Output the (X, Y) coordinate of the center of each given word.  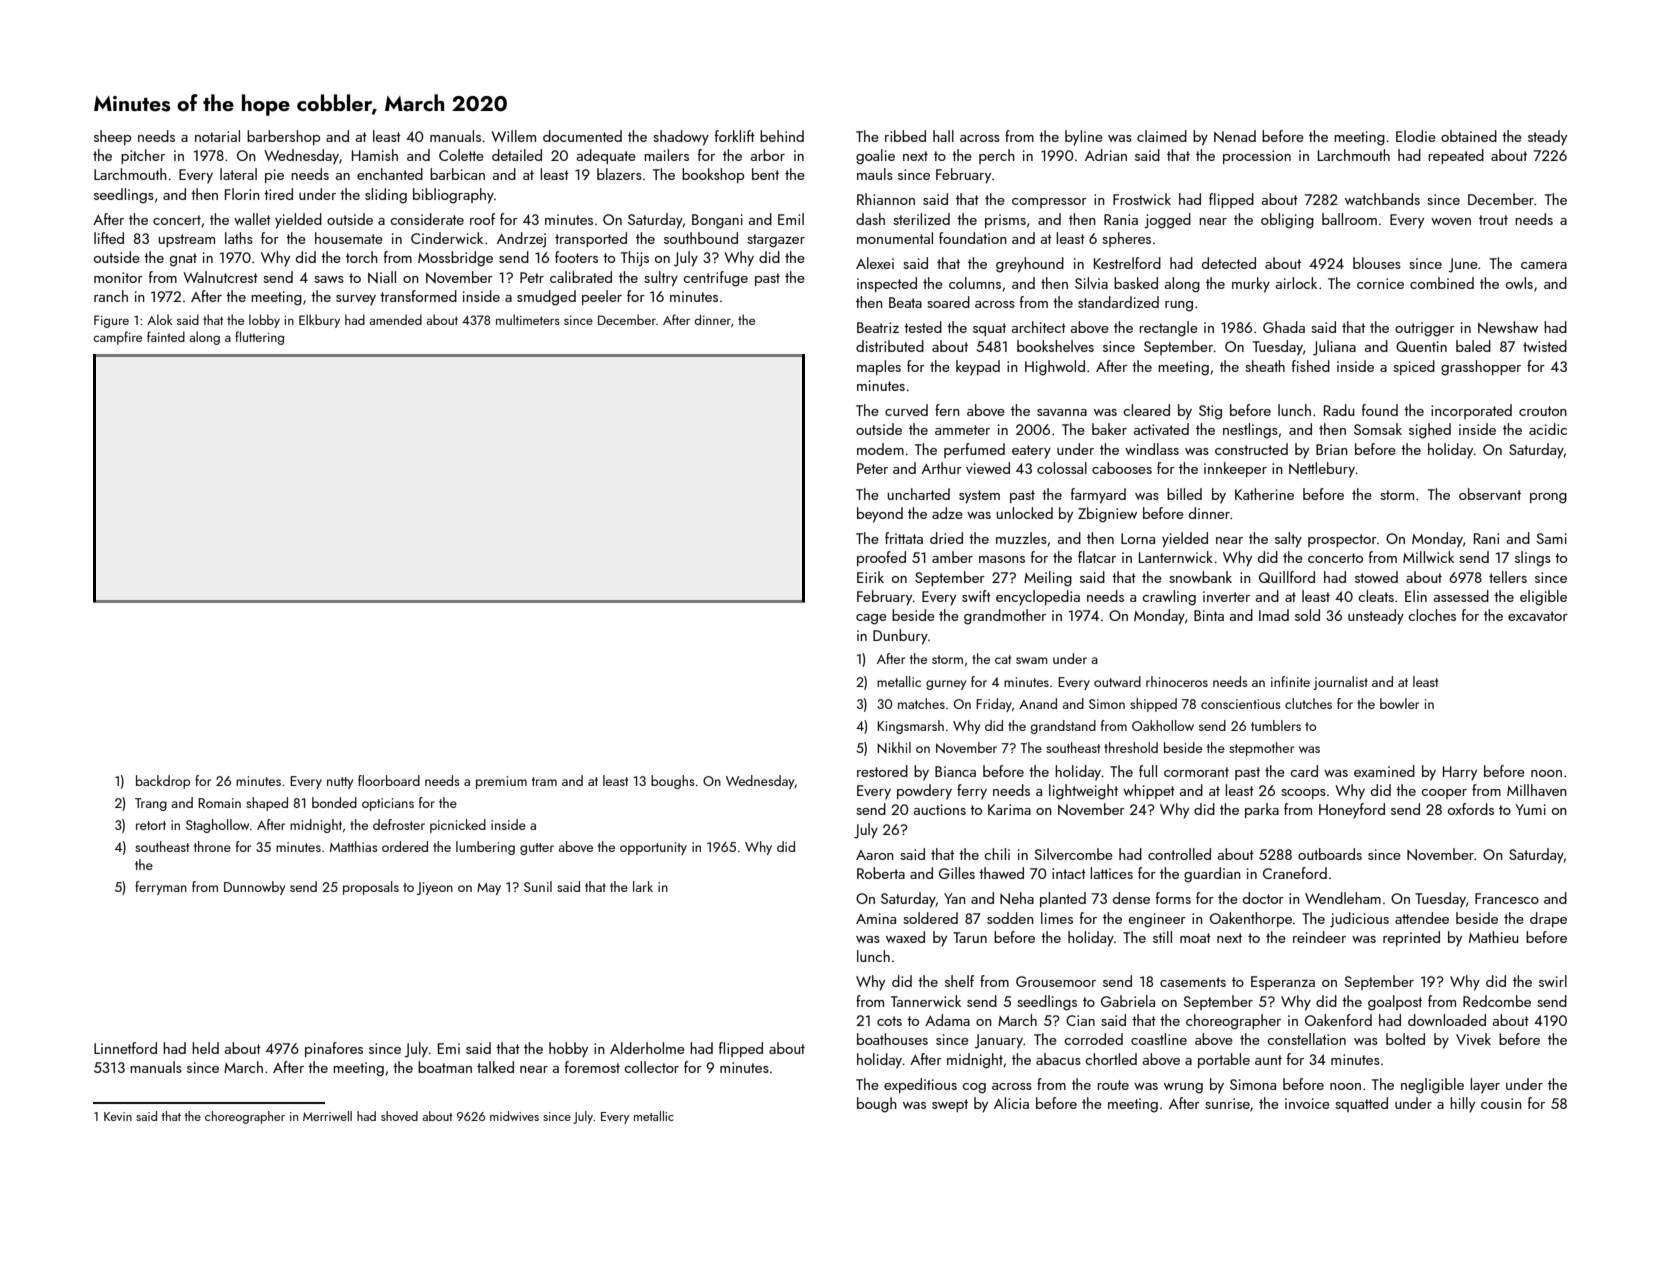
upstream (186, 240)
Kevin (118, 1116)
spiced (1414, 367)
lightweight (1083, 792)
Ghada (1284, 327)
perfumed (974, 450)
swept (950, 1105)
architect (1039, 327)
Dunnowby (254, 888)
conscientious (1240, 704)
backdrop (163, 782)
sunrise (1227, 1103)
